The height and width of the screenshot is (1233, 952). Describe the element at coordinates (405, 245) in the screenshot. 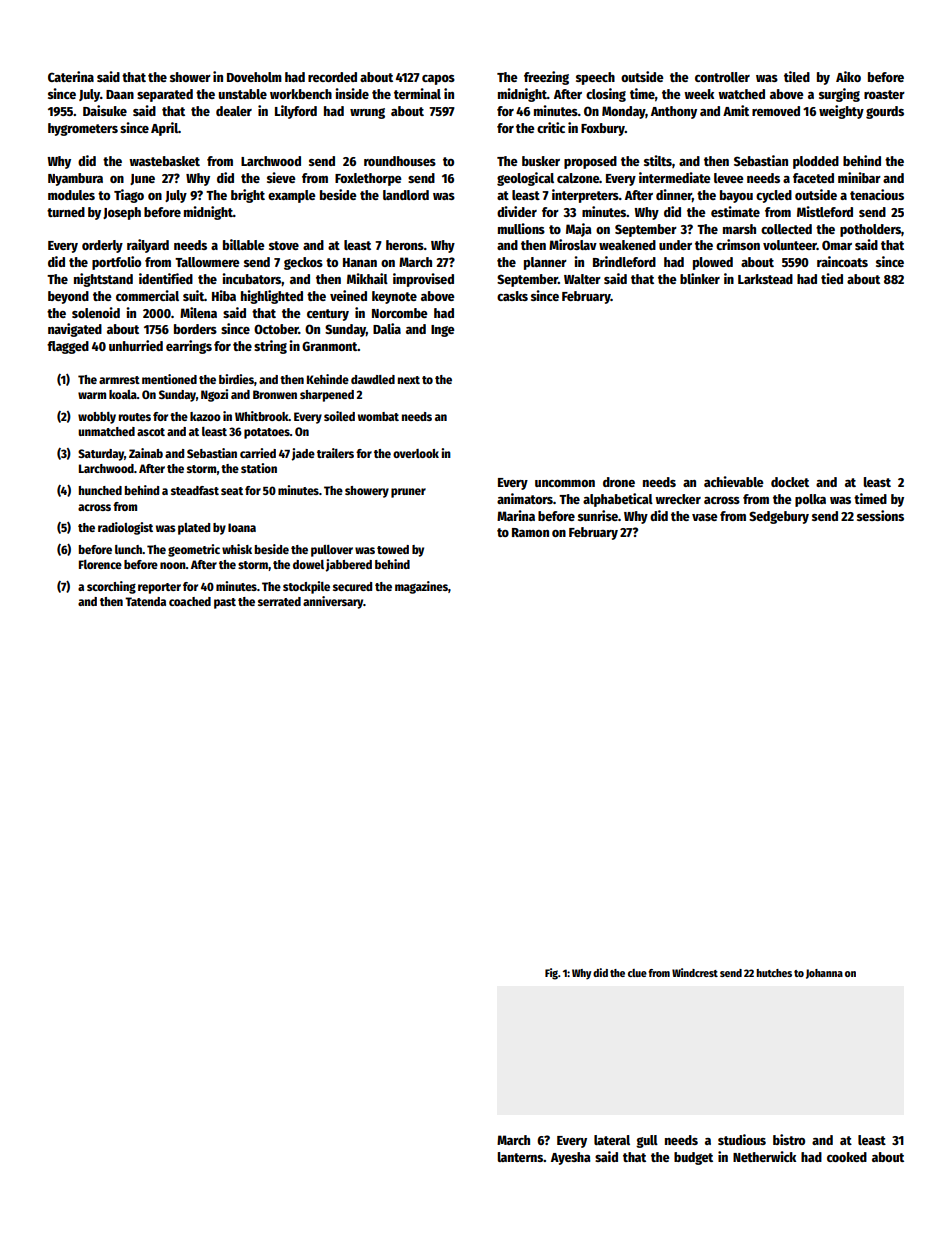

I see `herons` at that location.
